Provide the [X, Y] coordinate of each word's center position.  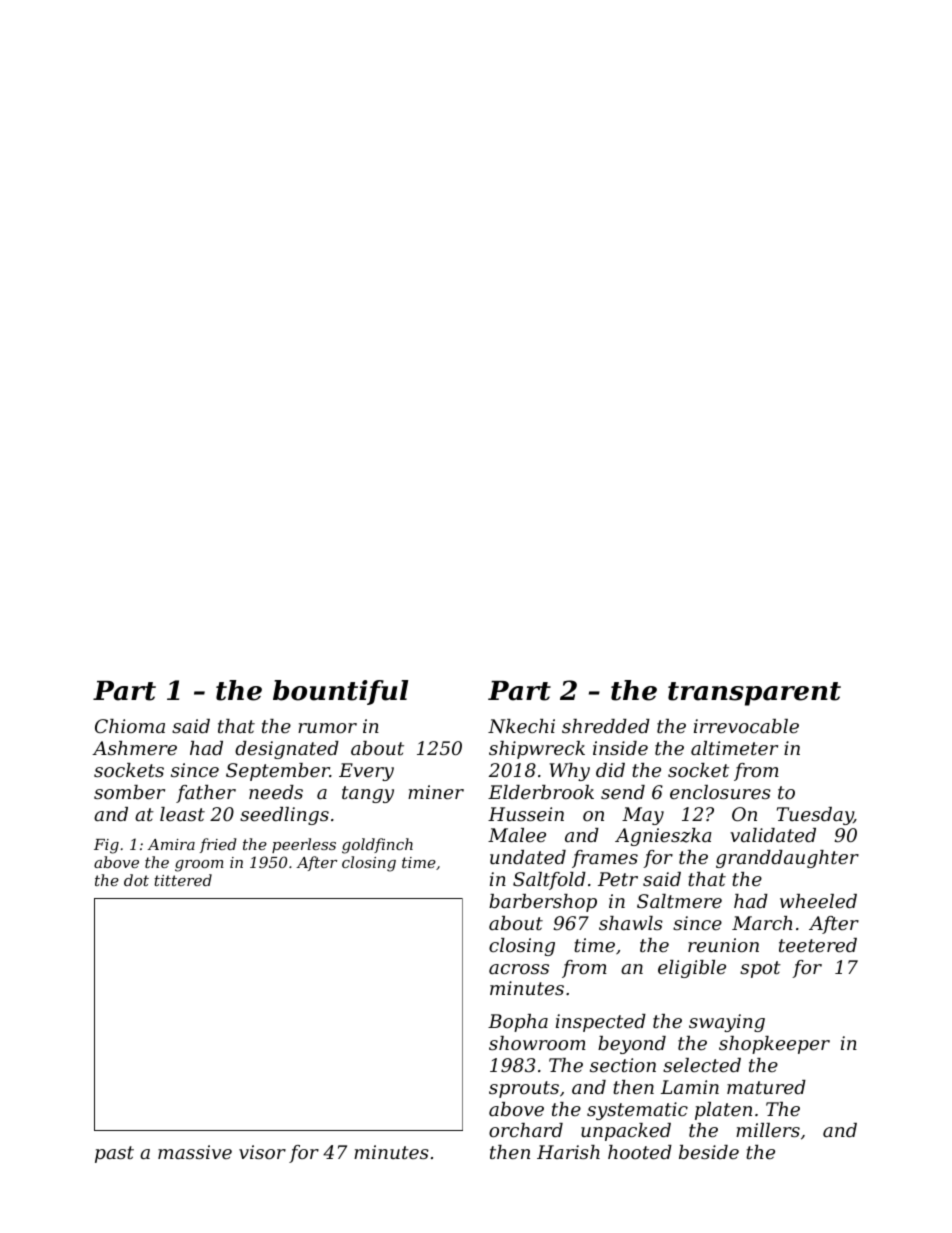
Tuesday [815, 816]
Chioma [130, 726]
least [182, 814]
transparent [754, 694]
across [519, 969]
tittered [183, 880]
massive [195, 1152]
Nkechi [521, 726]
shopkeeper [774, 1045]
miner [436, 792]
